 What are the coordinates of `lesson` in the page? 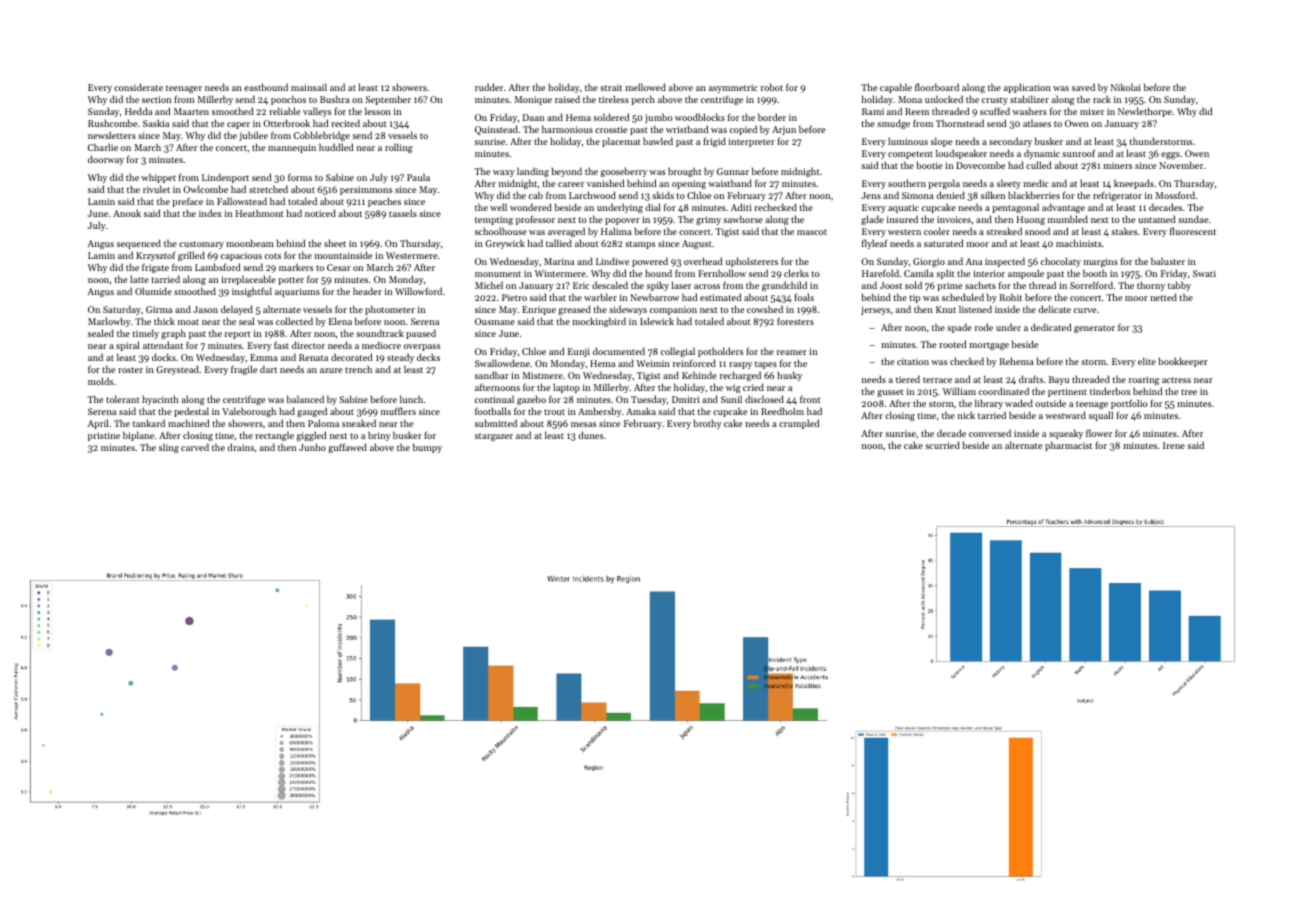 It's located at (378, 111).
